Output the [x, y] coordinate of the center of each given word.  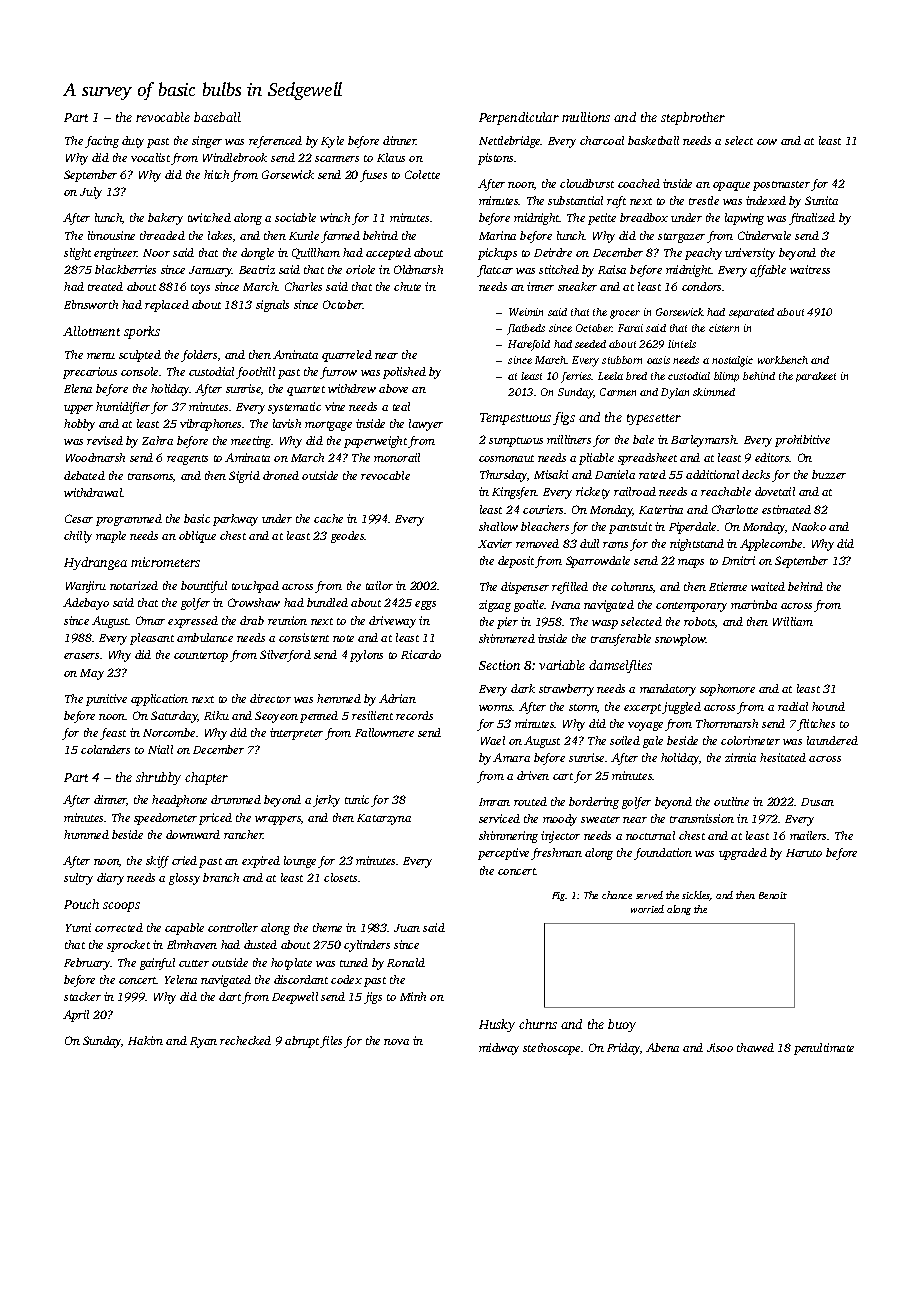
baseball [217, 117]
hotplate [291, 964]
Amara [511, 757]
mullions [586, 117]
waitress [810, 269]
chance [617, 895]
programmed [129, 520]
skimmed [714, 392]
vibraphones [210, 425]
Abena [662, 1047]
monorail [397, 457]
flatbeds [526, 329]
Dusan [817, 802]
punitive [106, 700]
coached [639, 183]
